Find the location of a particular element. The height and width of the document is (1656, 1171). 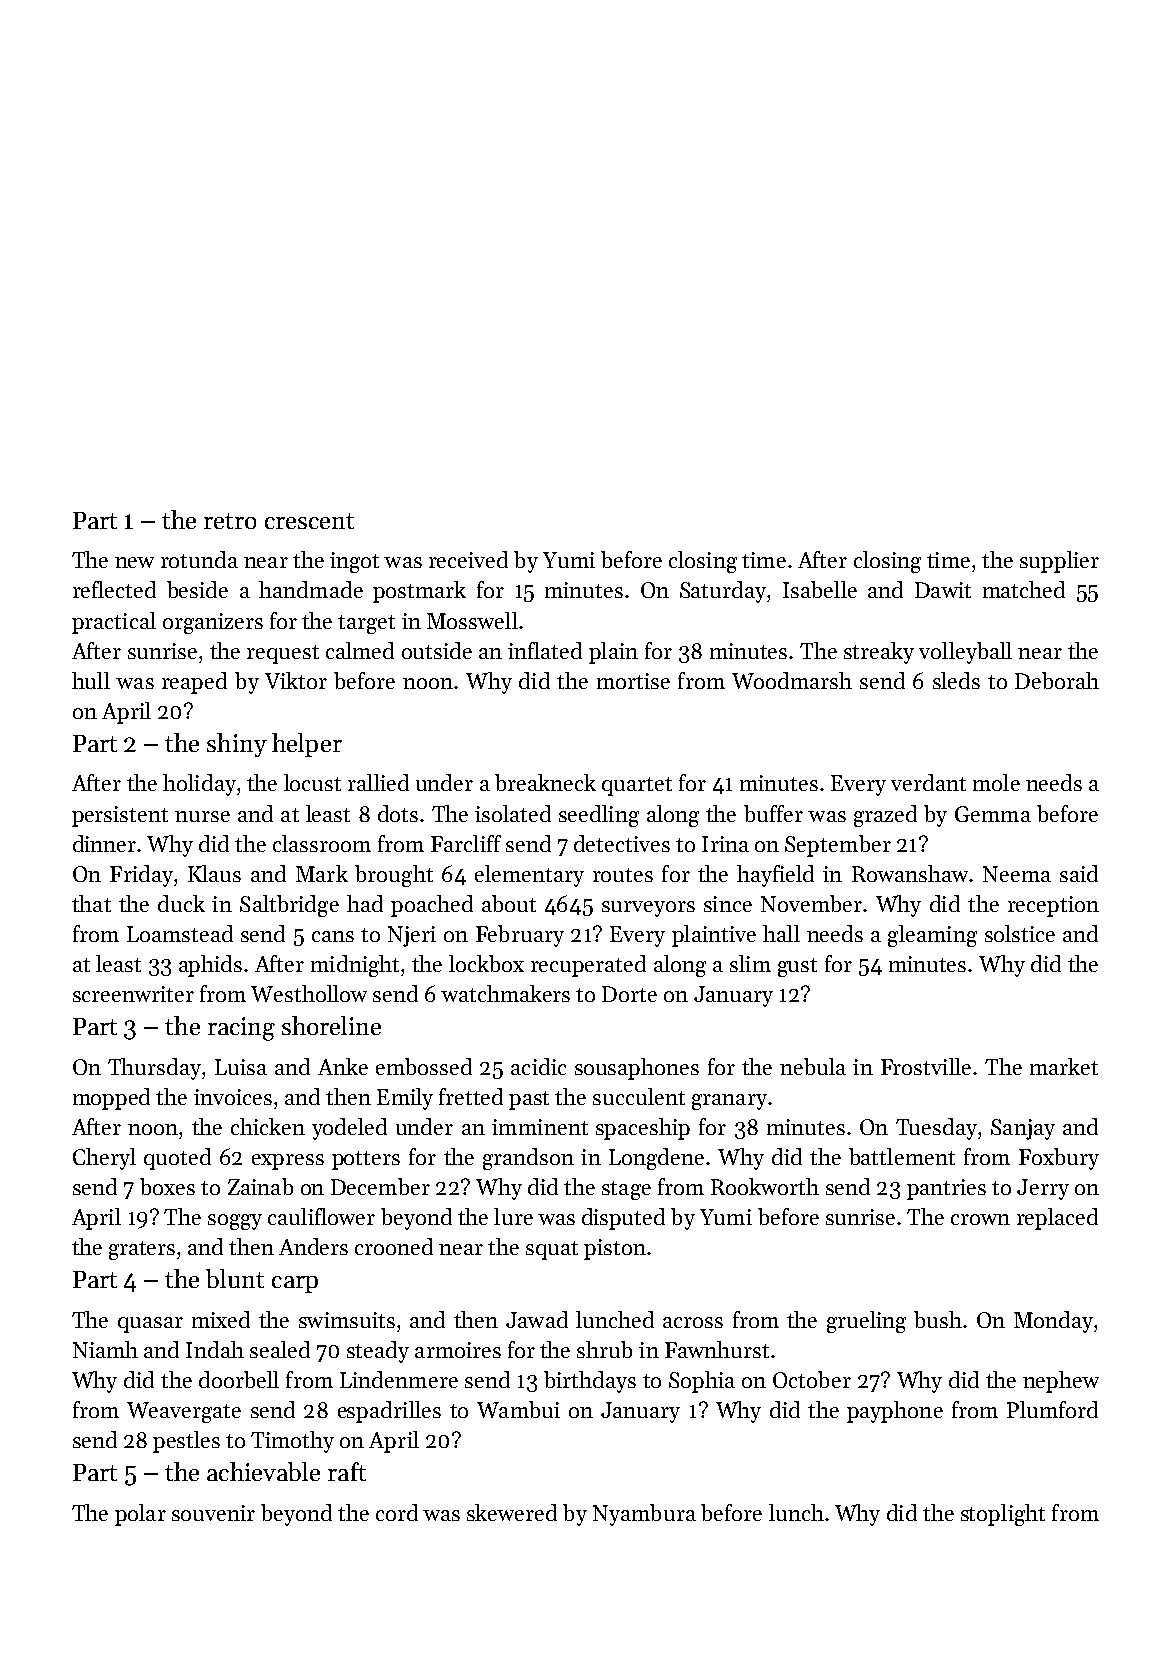

cord is located at coordinates (397, 1512).
